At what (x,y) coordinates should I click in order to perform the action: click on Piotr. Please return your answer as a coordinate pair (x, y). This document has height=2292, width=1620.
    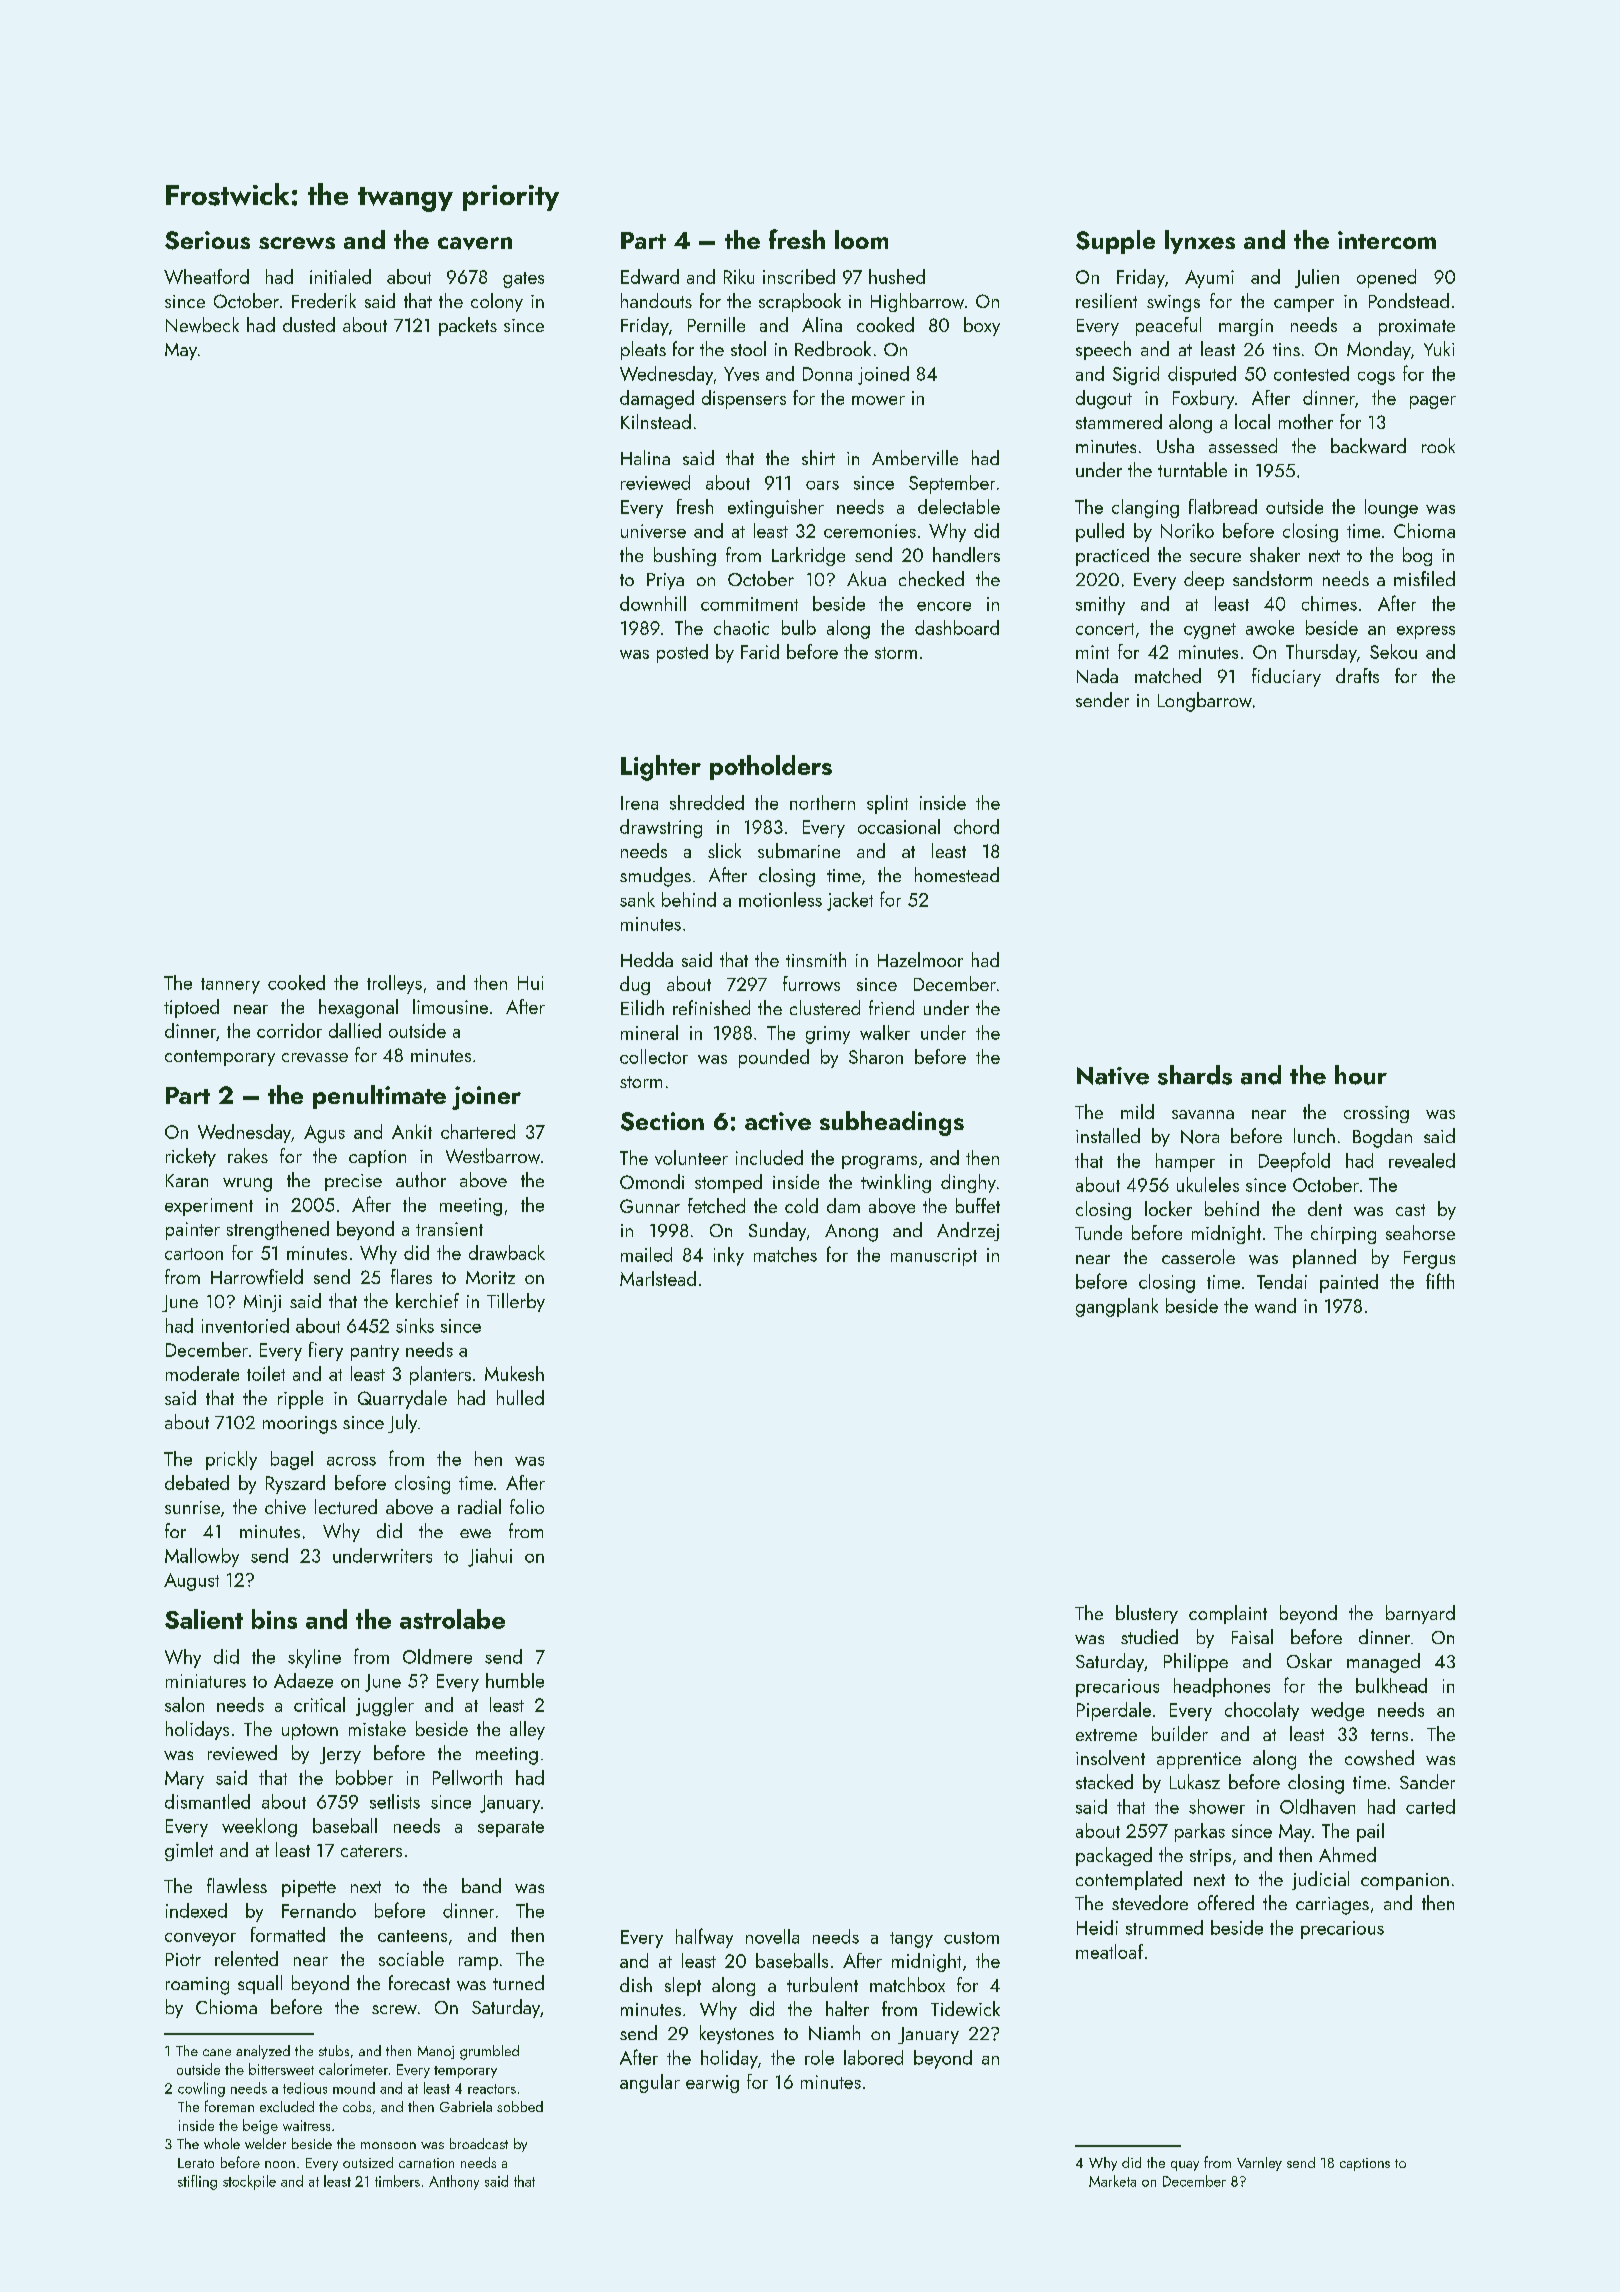
    Looking at the image, I should click on (183, 1959).
